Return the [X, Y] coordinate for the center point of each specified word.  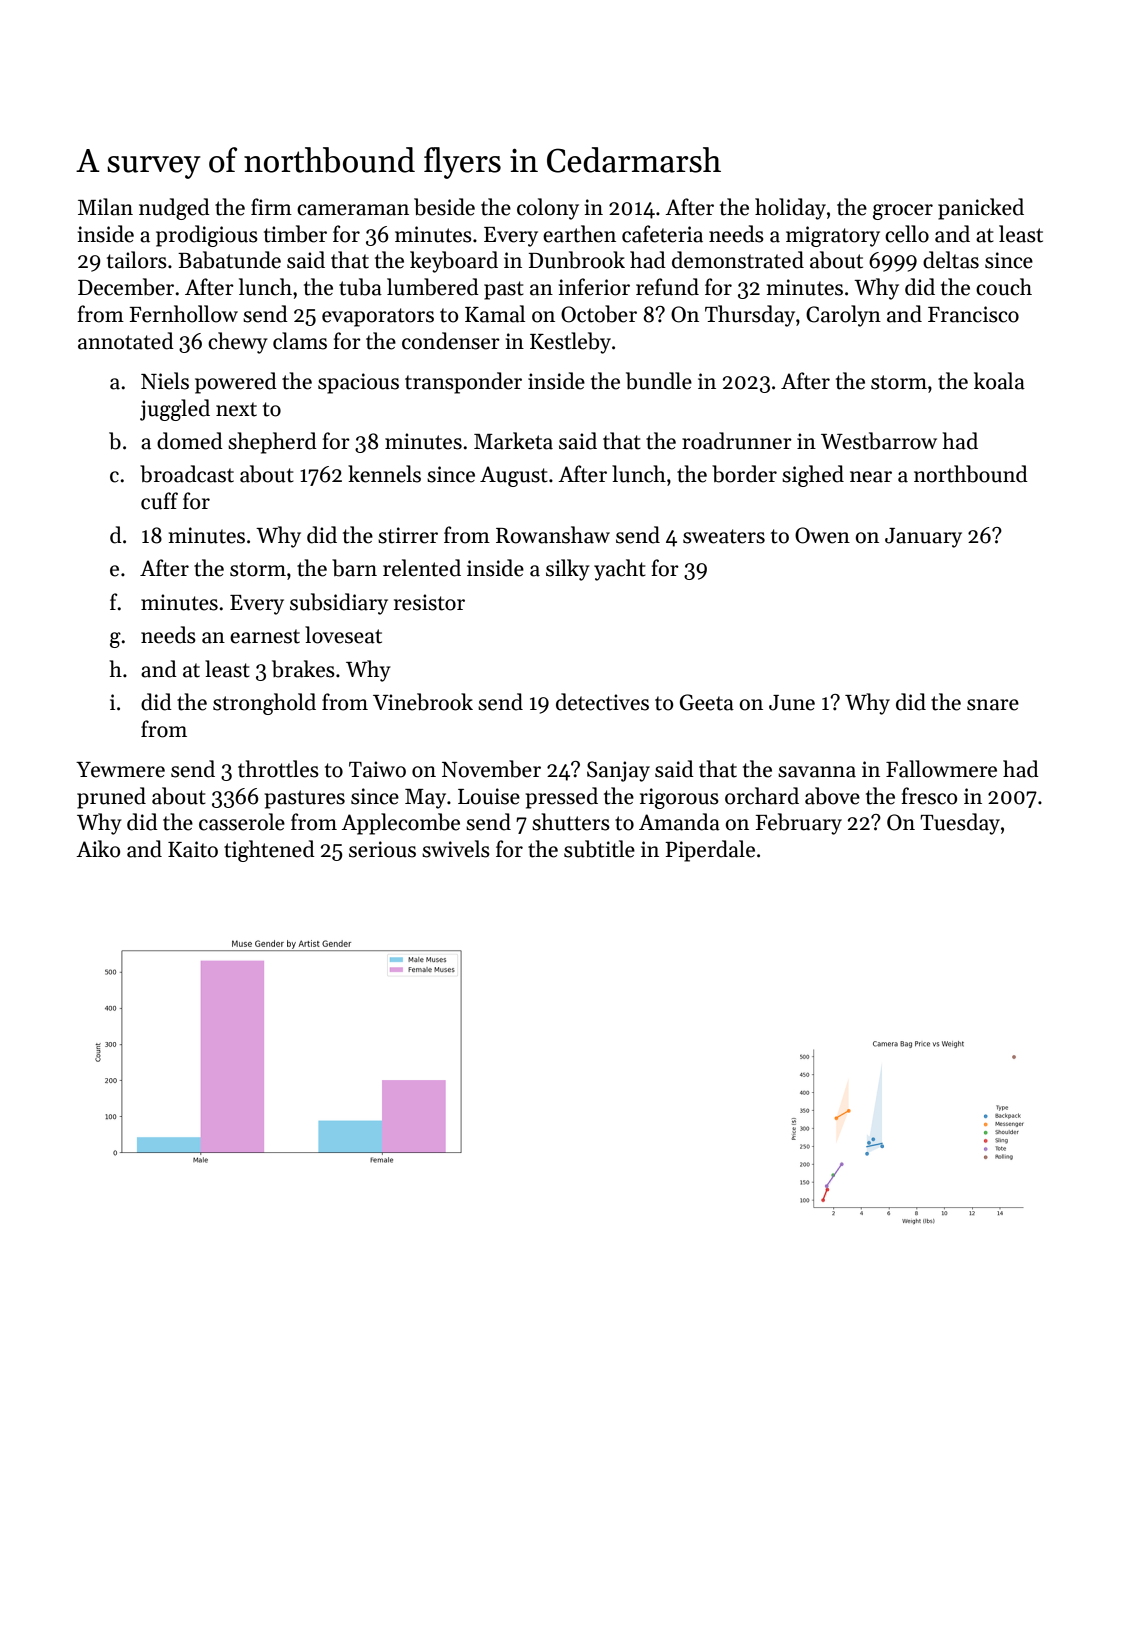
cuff [159, 501]
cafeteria [662, 234]
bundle [659, 381]
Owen [822, 535]
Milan [105, 207]
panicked [981, 209]
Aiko [98, 849]
